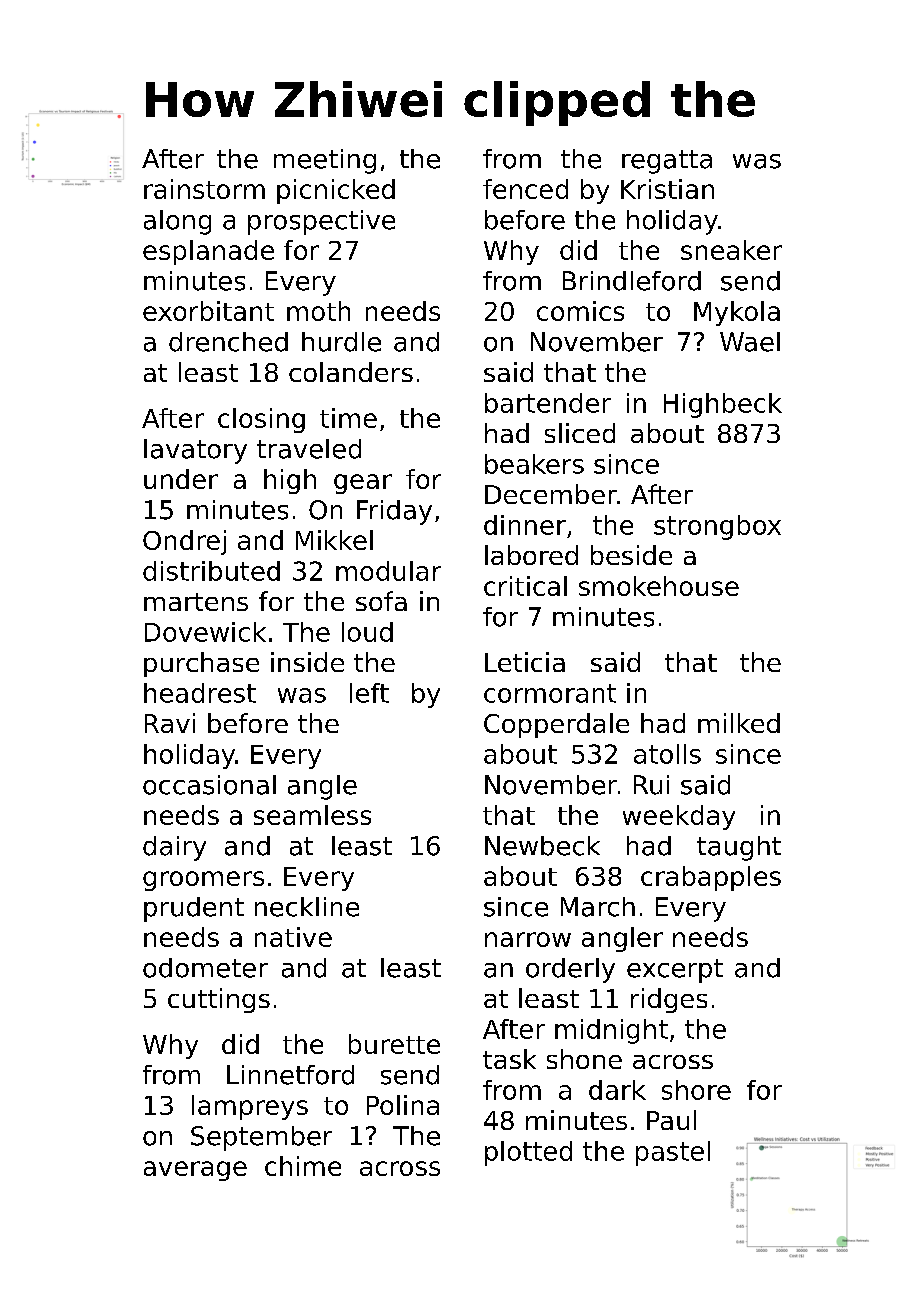 This document has height=1311, width=924. Describe the element at coordinates (659, 586) in the document. I see `smokehouse` at that location.
